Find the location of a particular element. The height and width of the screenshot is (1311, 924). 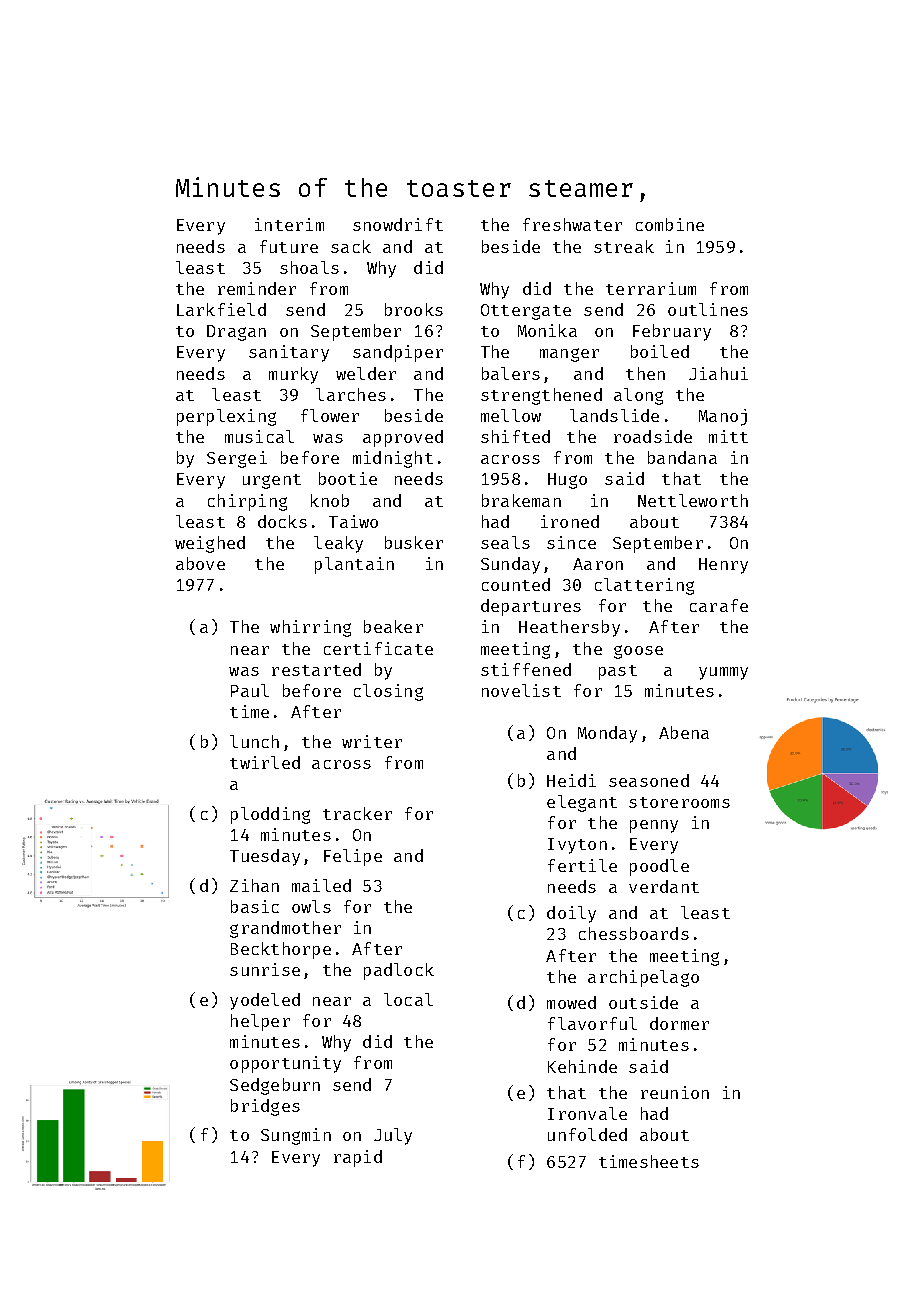

yummy is located at coordinates (723, 673).
